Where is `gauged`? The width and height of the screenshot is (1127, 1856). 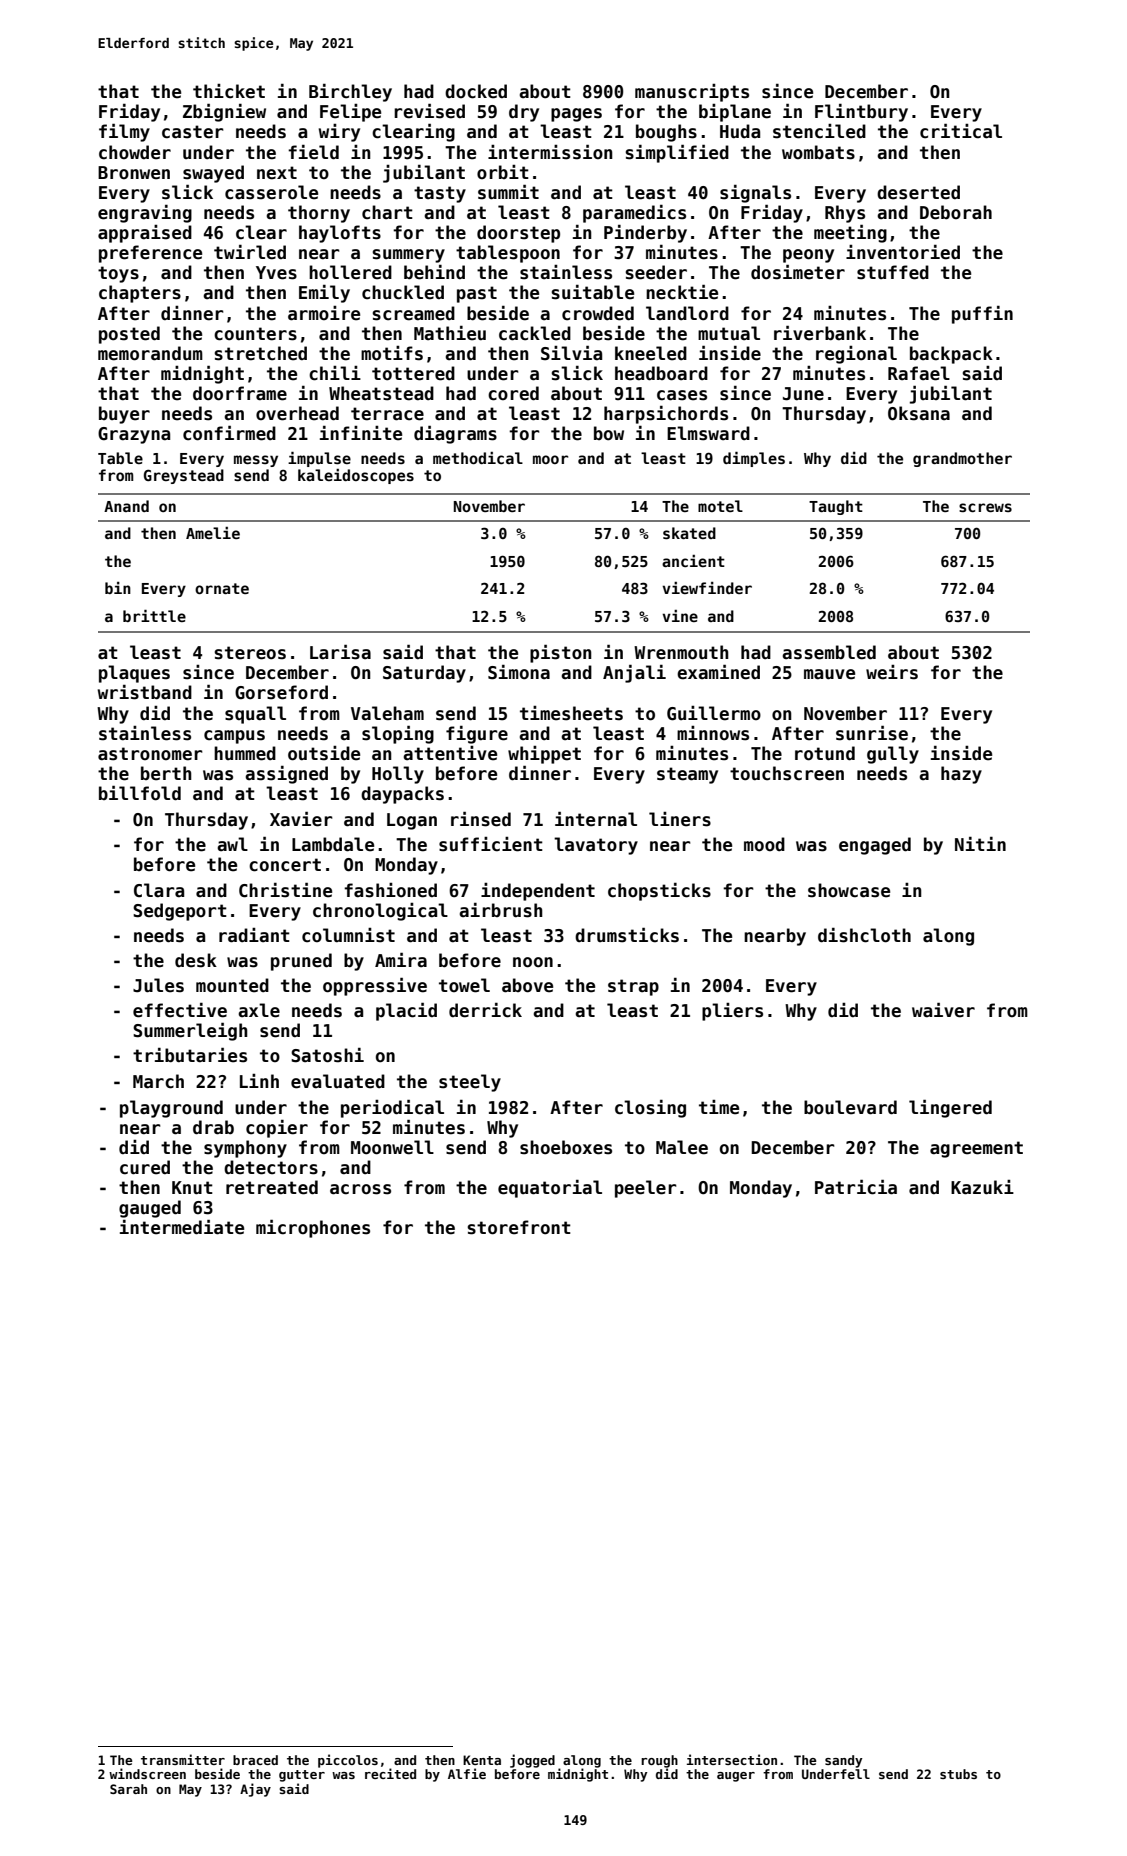 gauged is located at coordinates (150, 1209).
